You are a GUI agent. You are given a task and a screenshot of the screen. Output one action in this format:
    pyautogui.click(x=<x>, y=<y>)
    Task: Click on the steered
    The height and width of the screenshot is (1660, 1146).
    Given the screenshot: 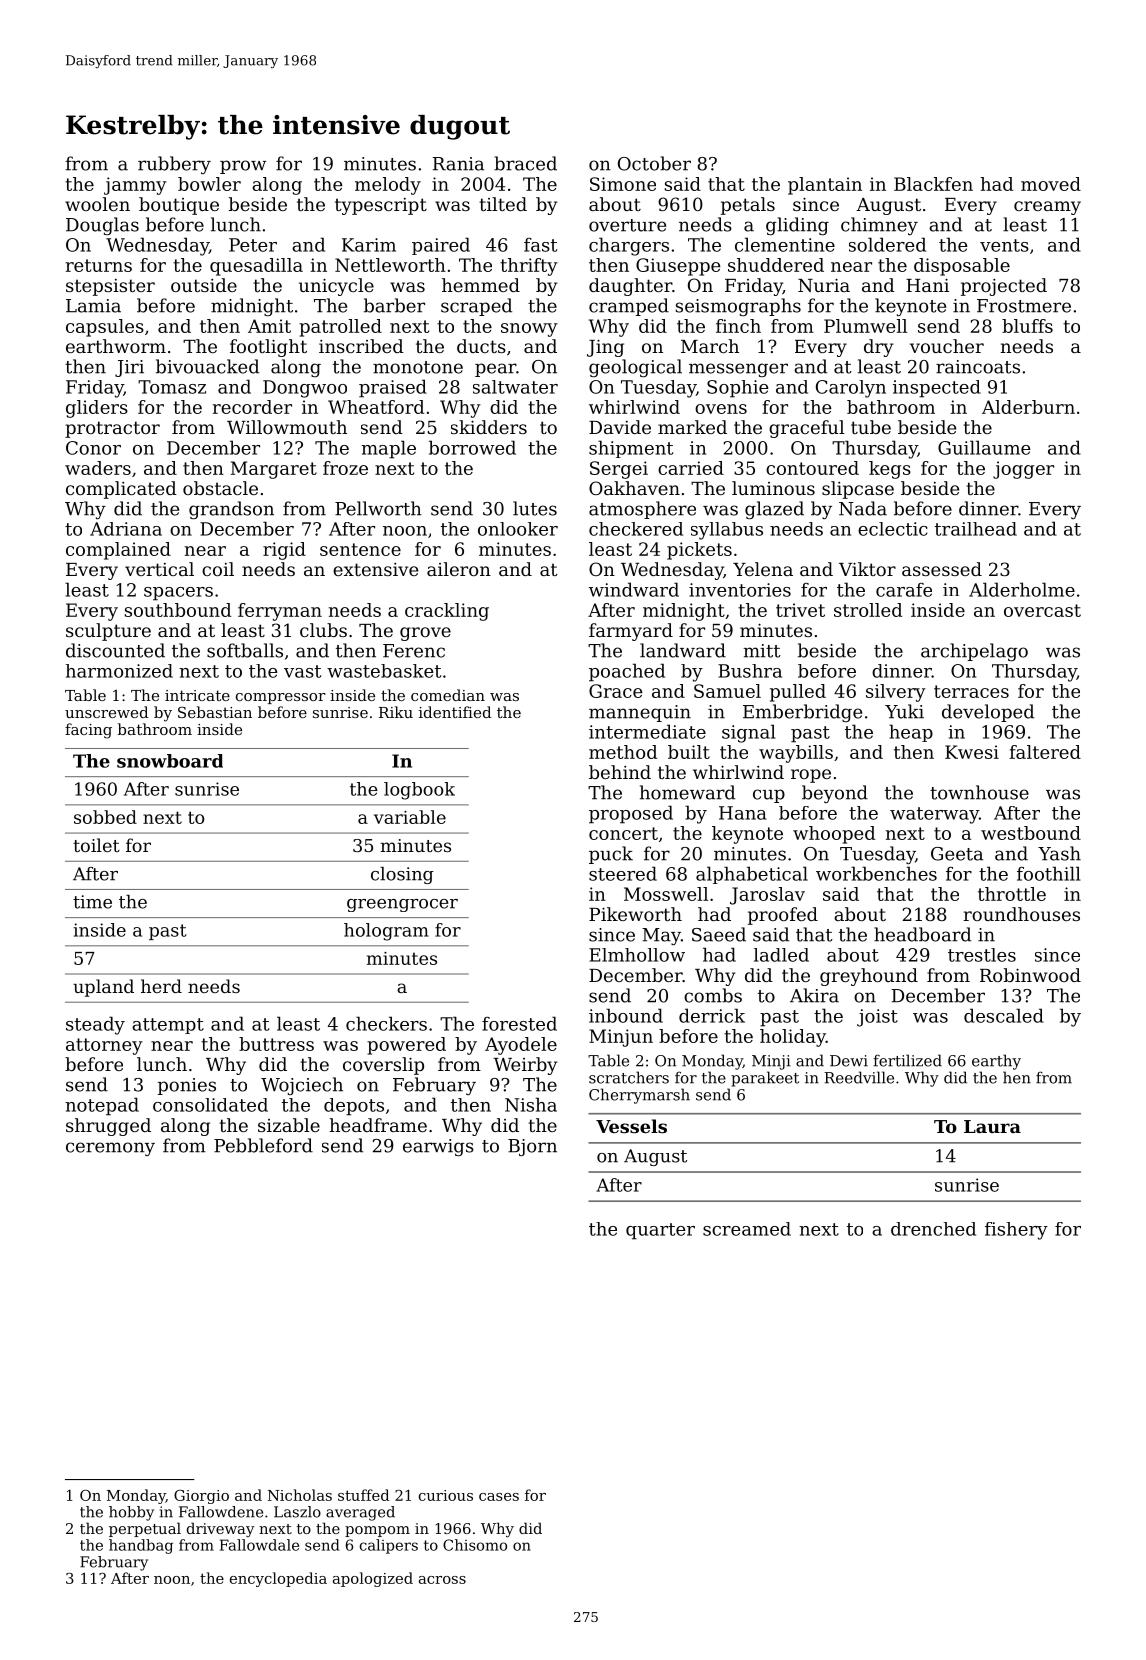 What is the action you would take?
    pyautogui.click(x=623, y=873)
